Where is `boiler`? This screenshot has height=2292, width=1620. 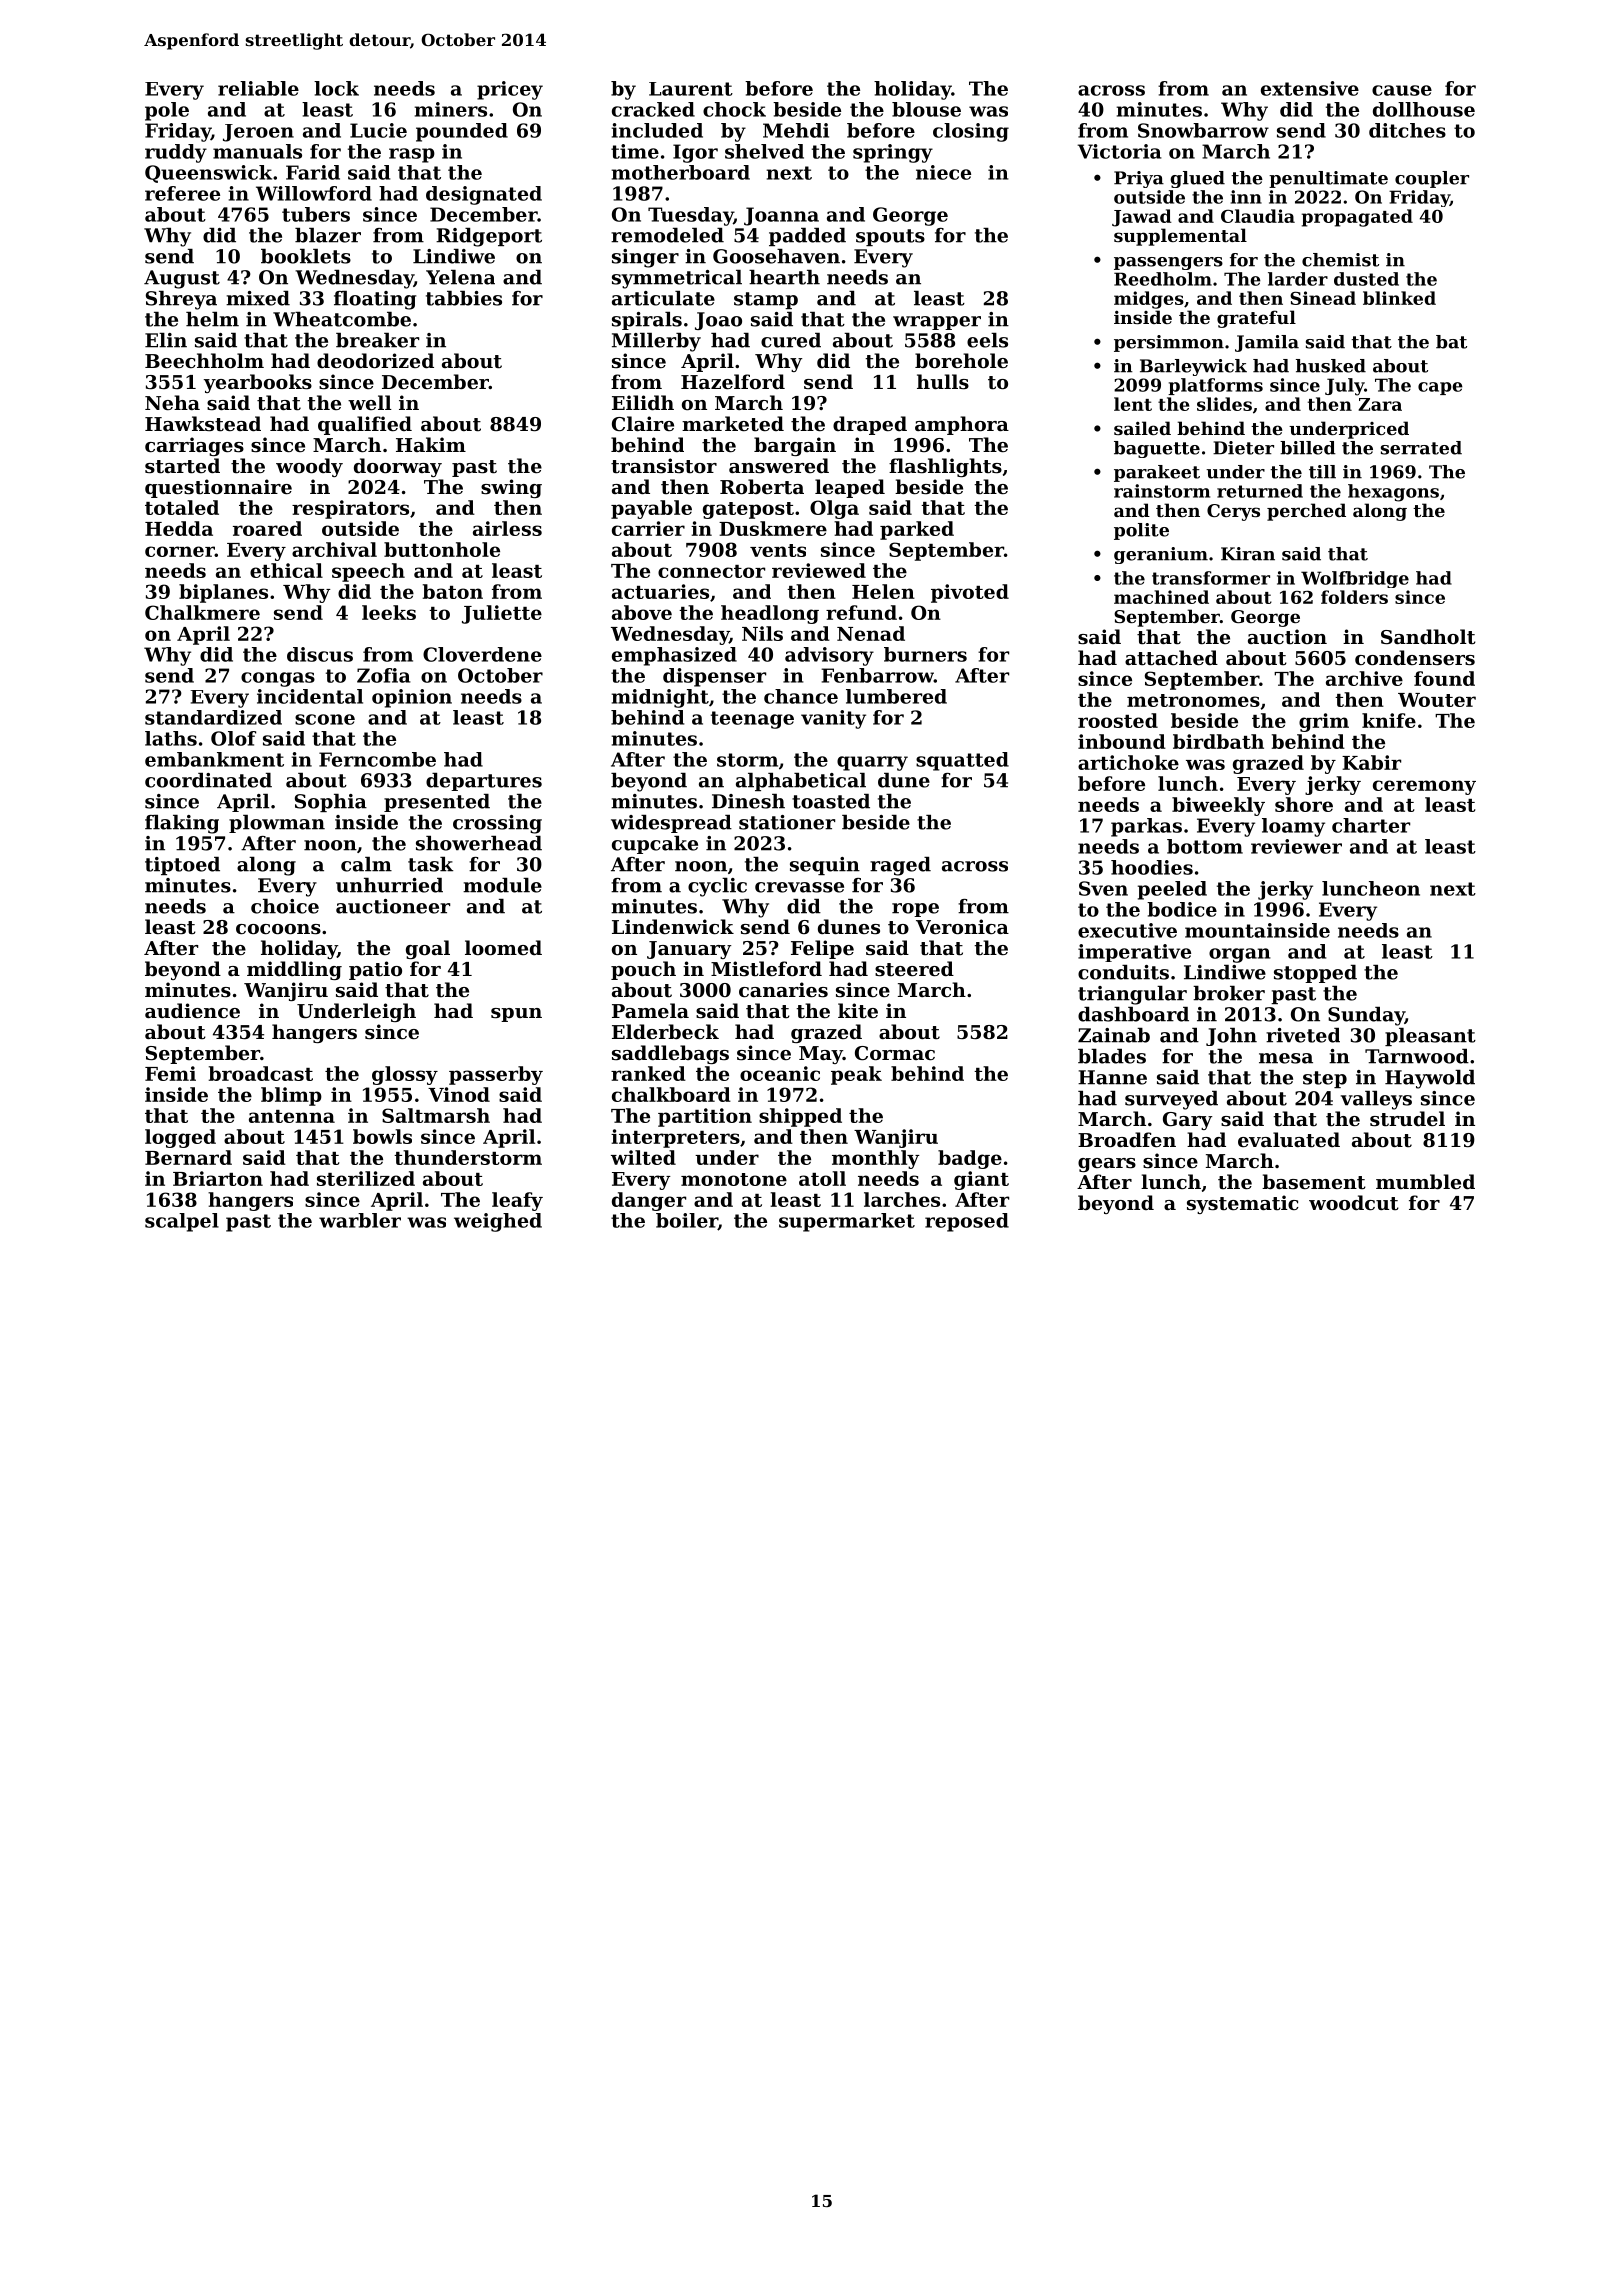
boiler is located at coordinates (687, 1221).
